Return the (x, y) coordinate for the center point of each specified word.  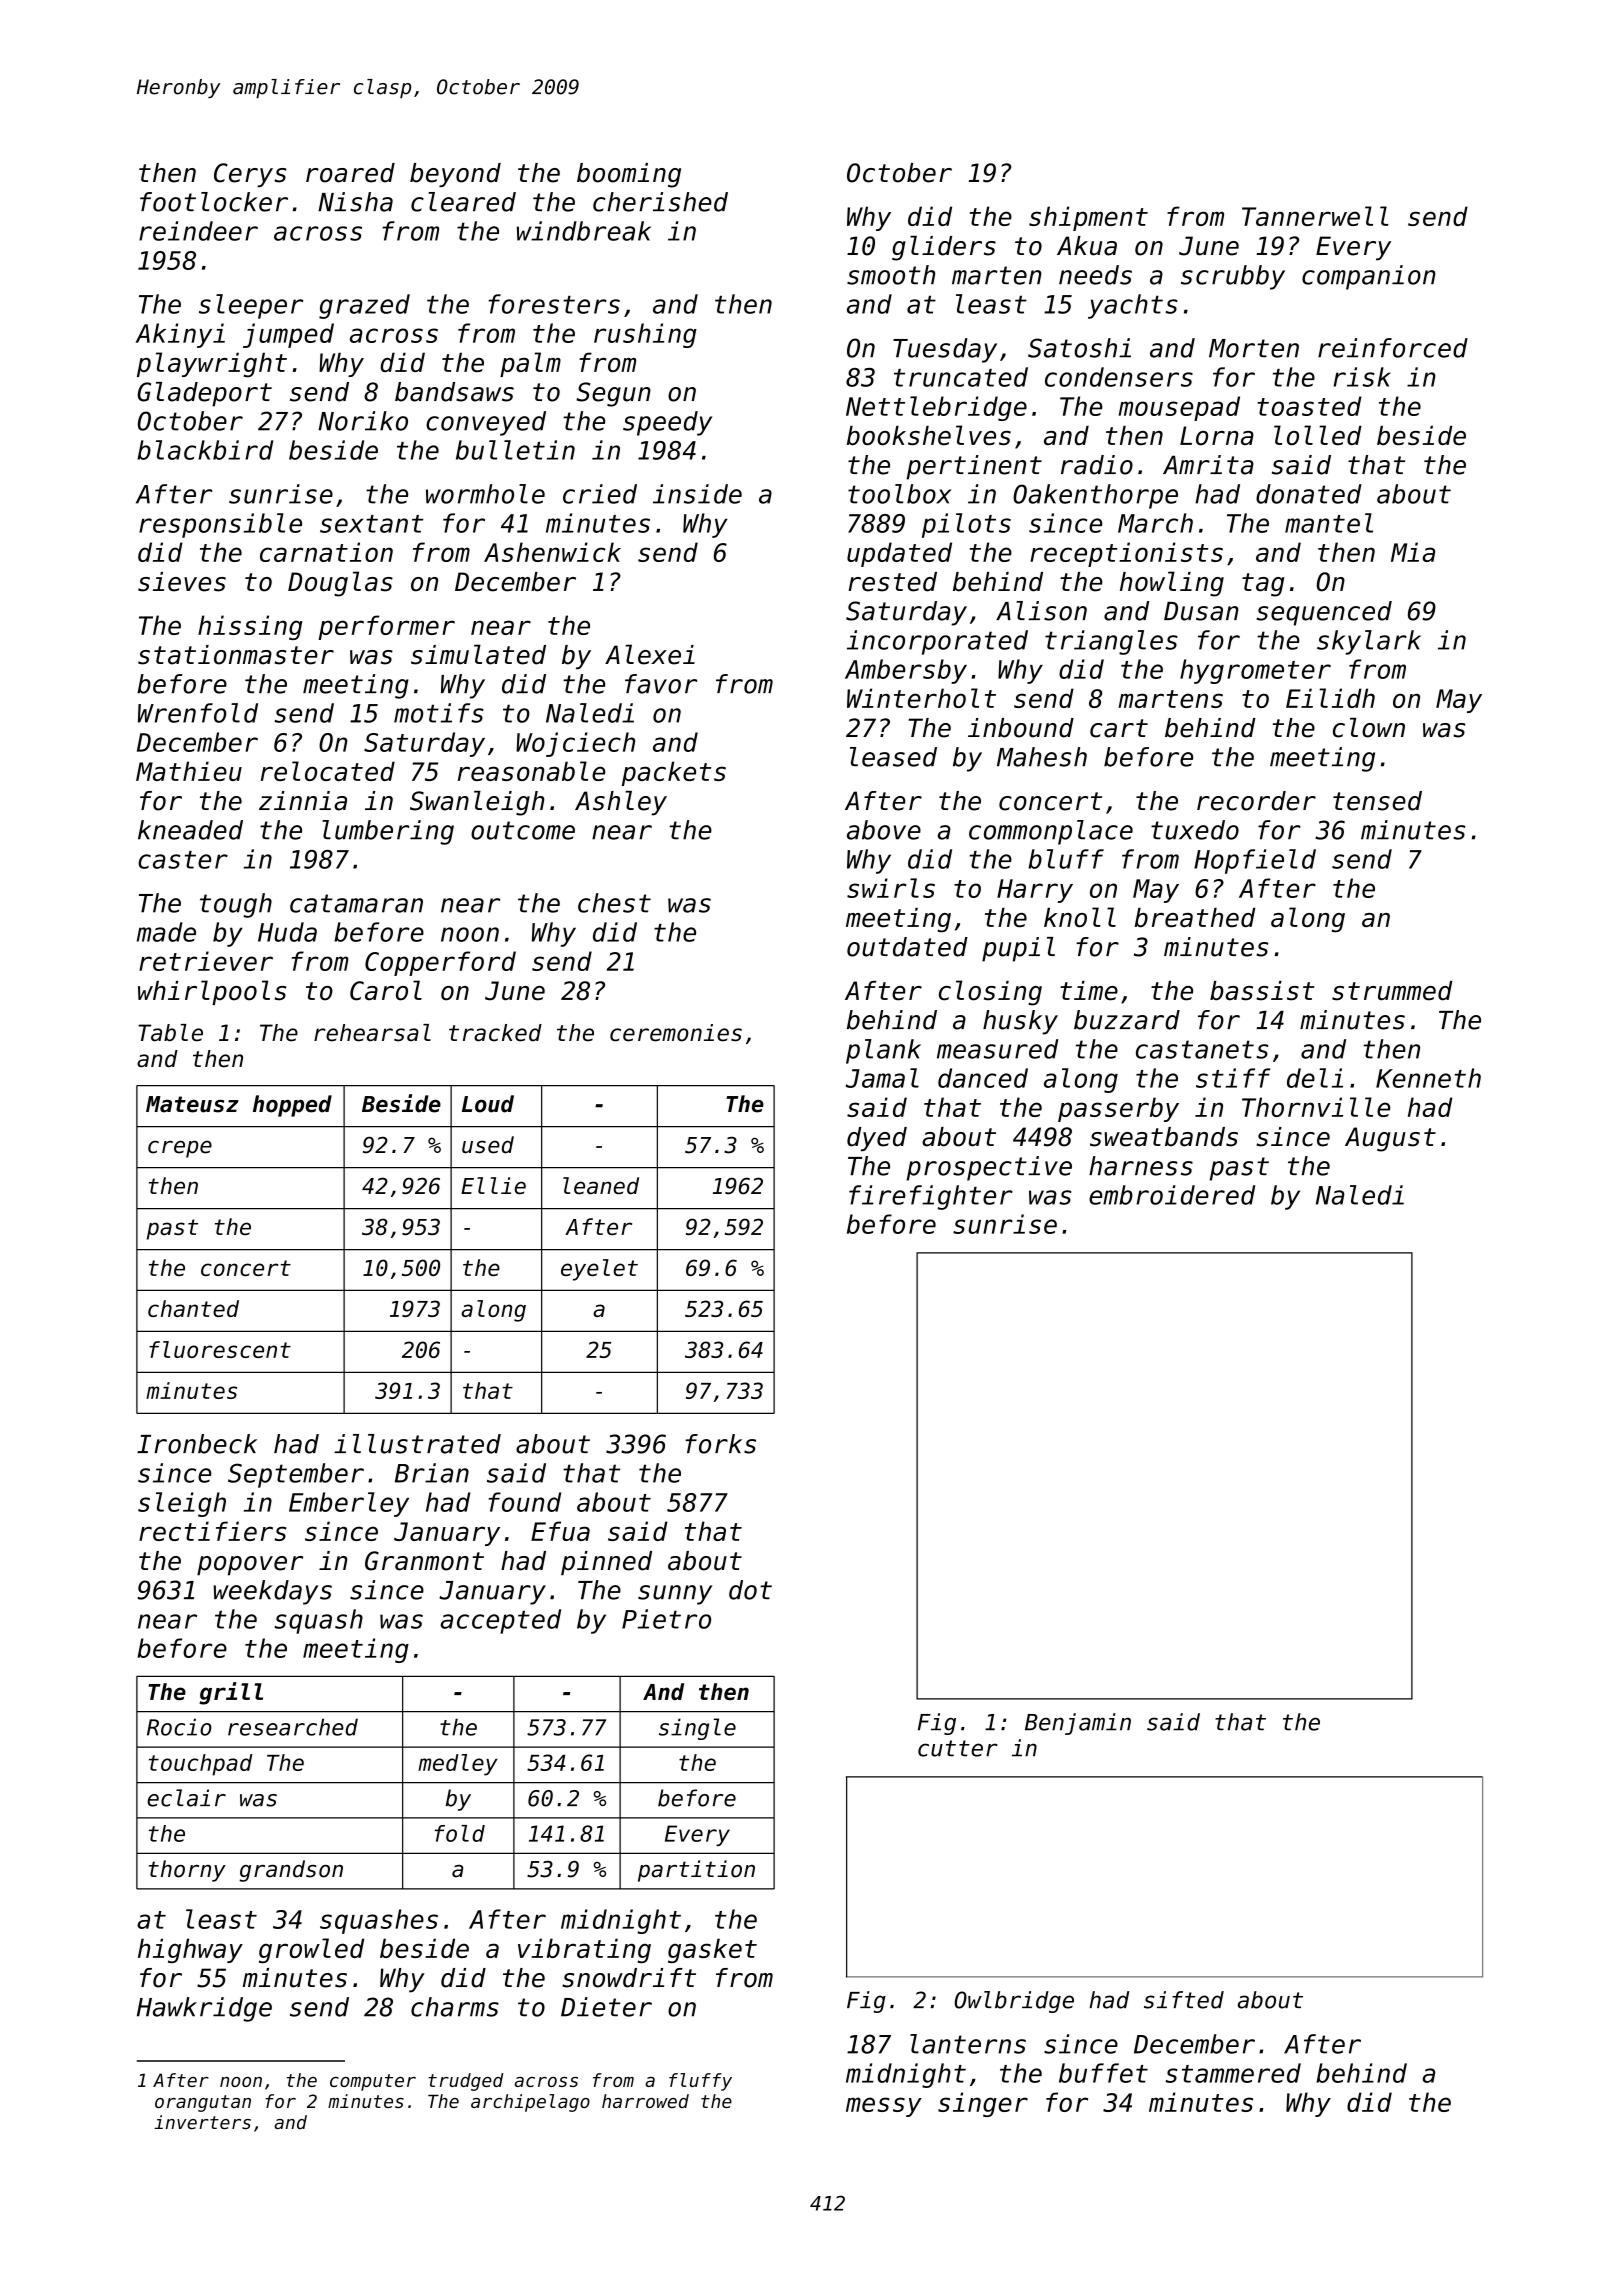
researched (293, 1727)
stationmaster (236, 655)
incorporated (937, 642)
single (697, 1729)
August (1390, 1139)
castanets (1202, 1049)
